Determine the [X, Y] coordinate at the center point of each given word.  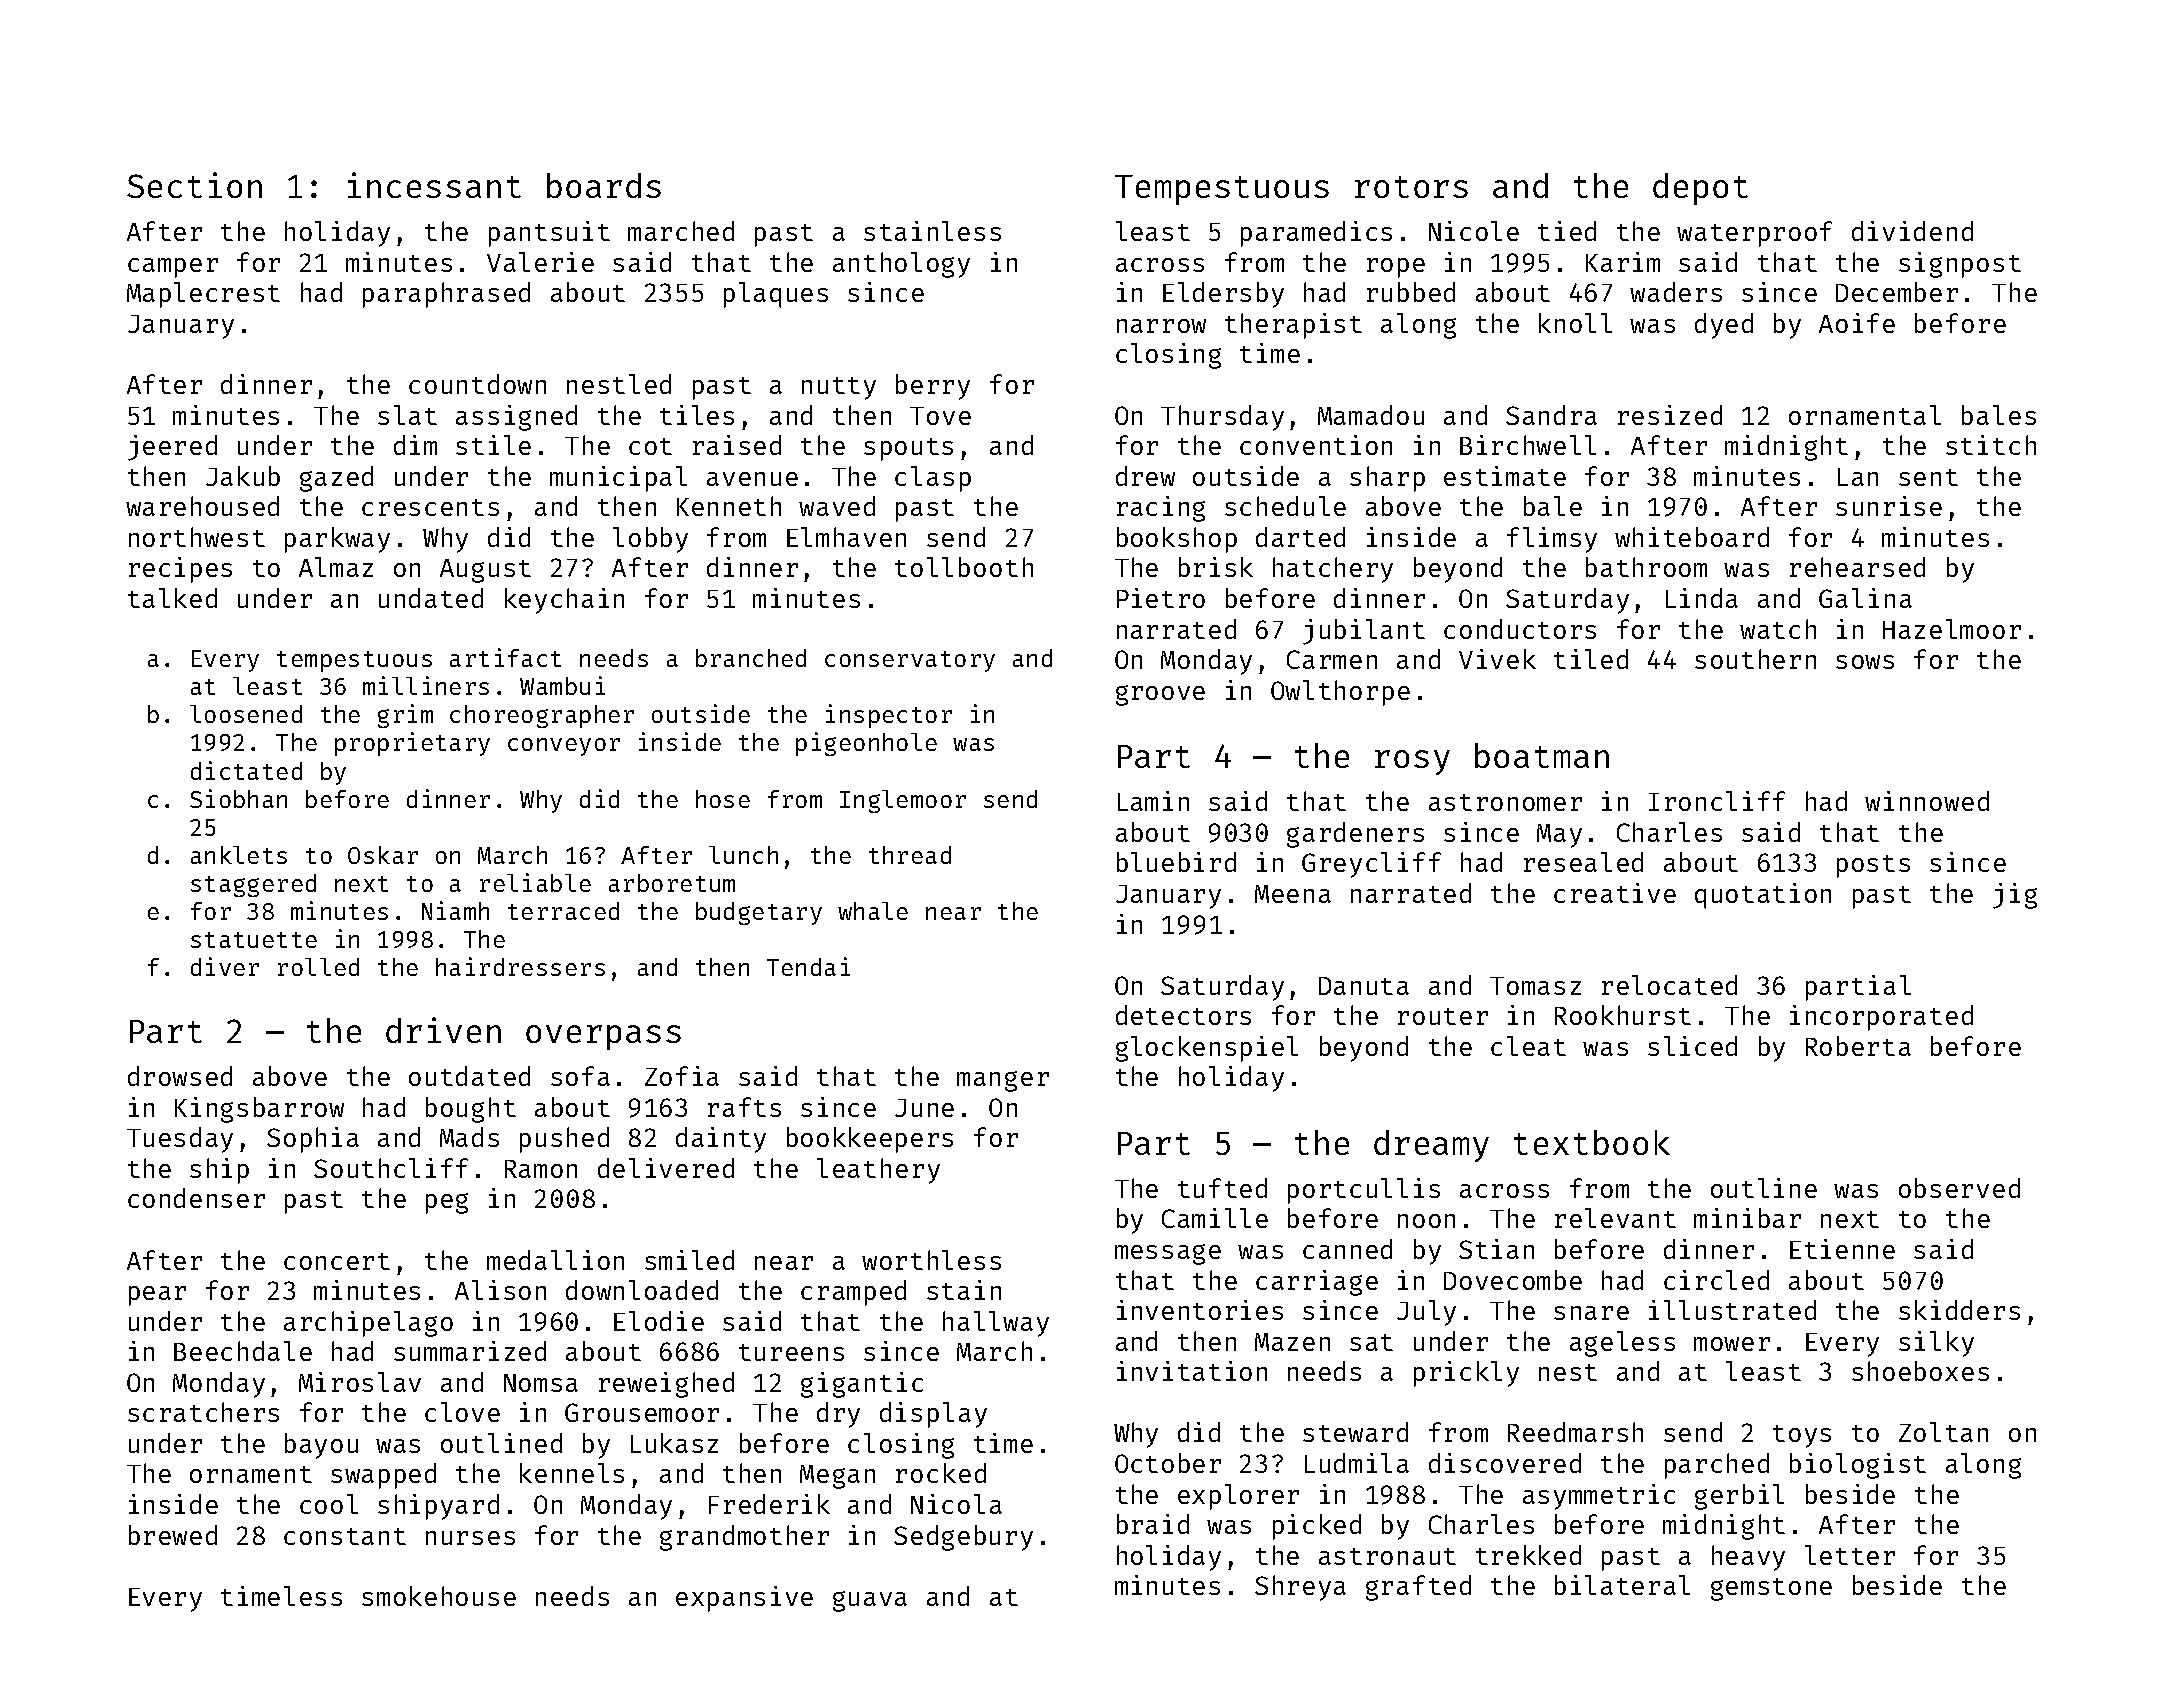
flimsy [1552, 540]
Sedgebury [963, 1538]
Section [194, 185]
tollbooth [964, 567]
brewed [173, 1535]
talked [172, 598]
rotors [1411, 187]
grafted [1418, 1588]
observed [1959, 1188]
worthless [931, 1260]
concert [337, 1261]
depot [1700, 189]
